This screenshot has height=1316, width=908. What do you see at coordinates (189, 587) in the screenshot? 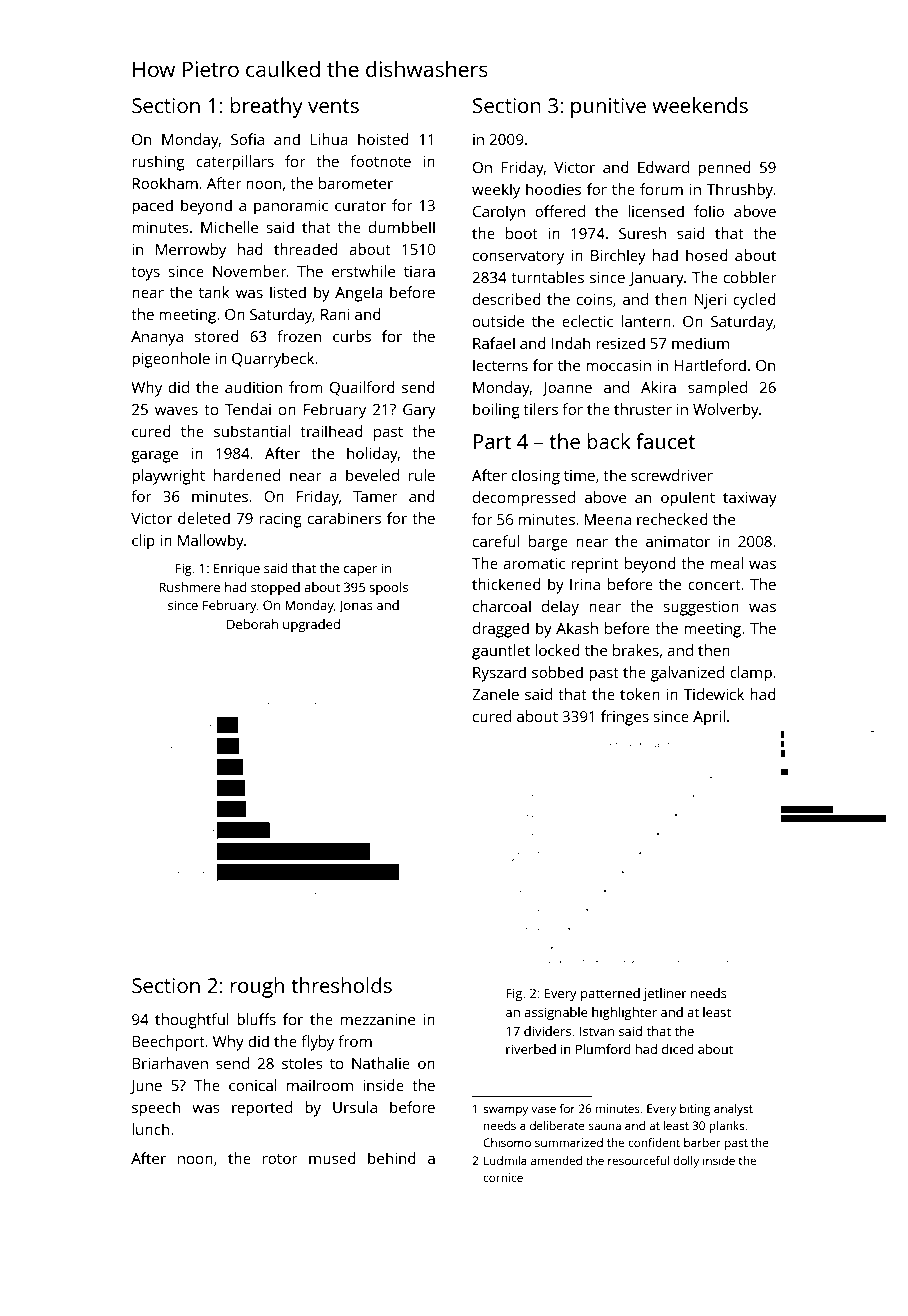
I see `Rushmere` at bounding box center [189, 587].
